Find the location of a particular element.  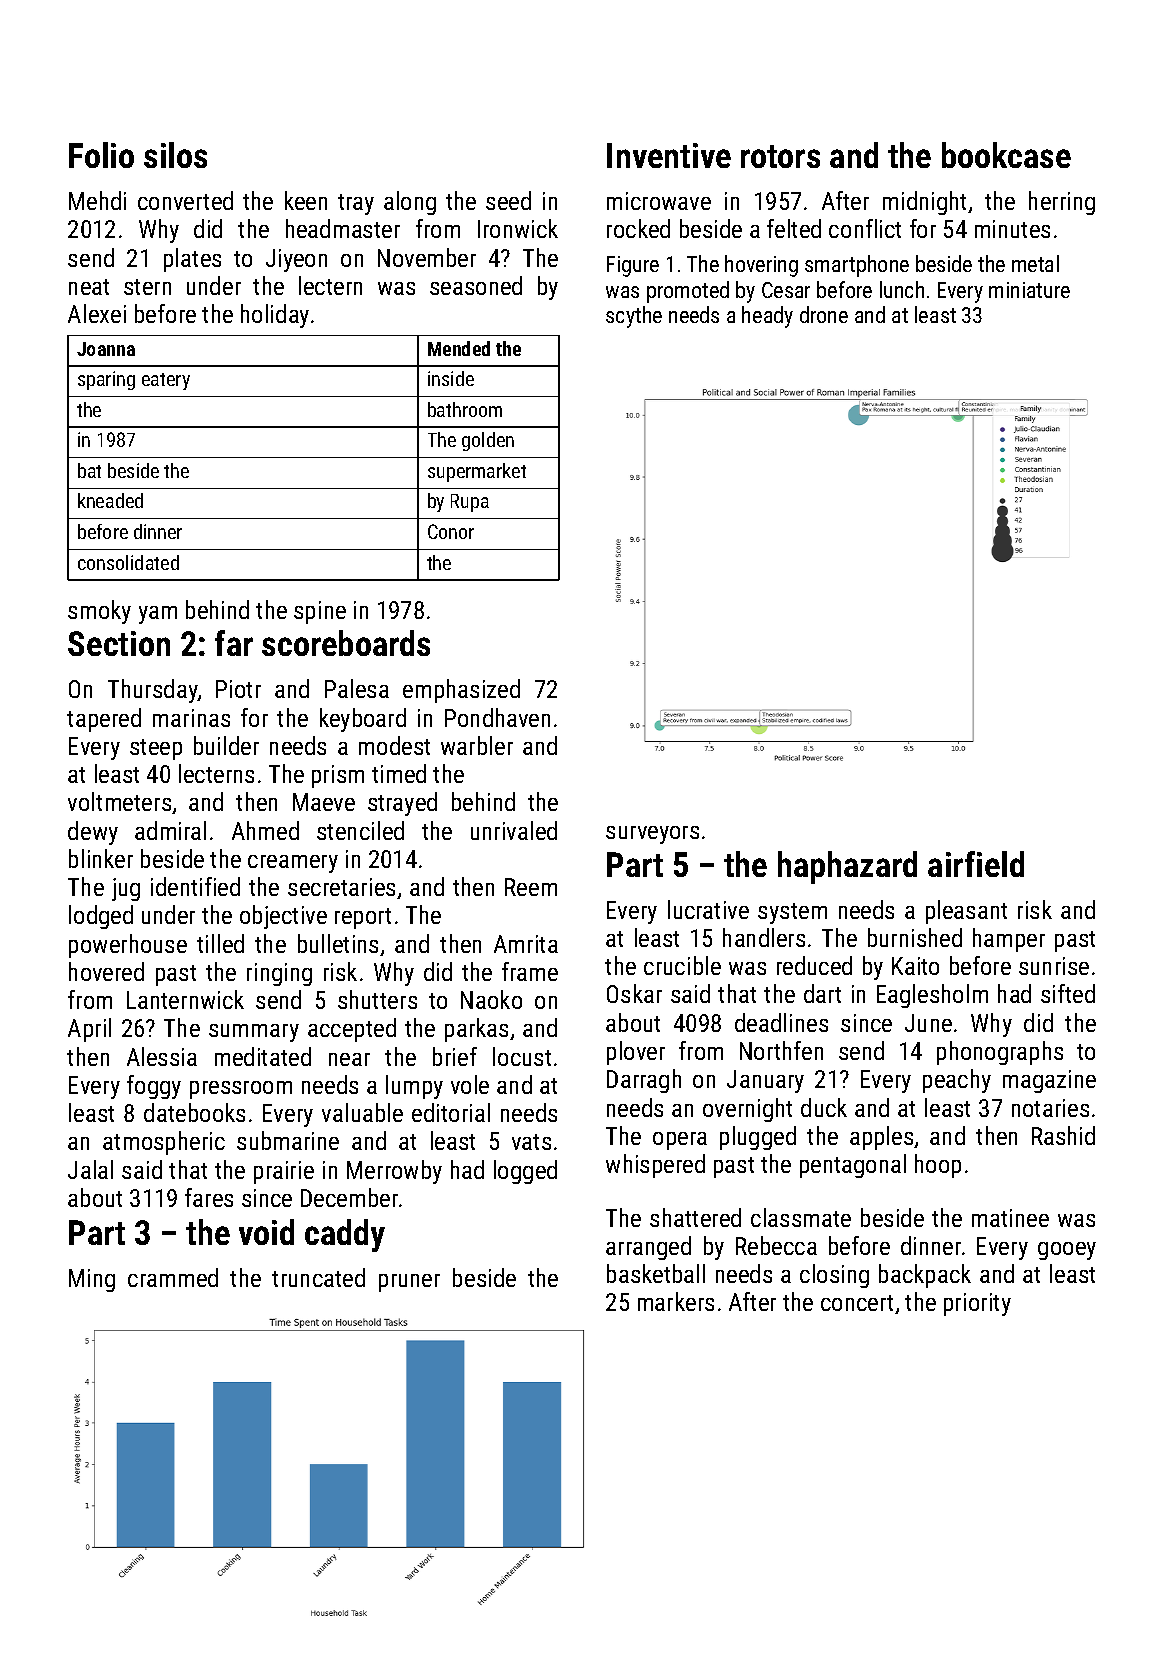

stenciled is located at coordinates (360, 830).
